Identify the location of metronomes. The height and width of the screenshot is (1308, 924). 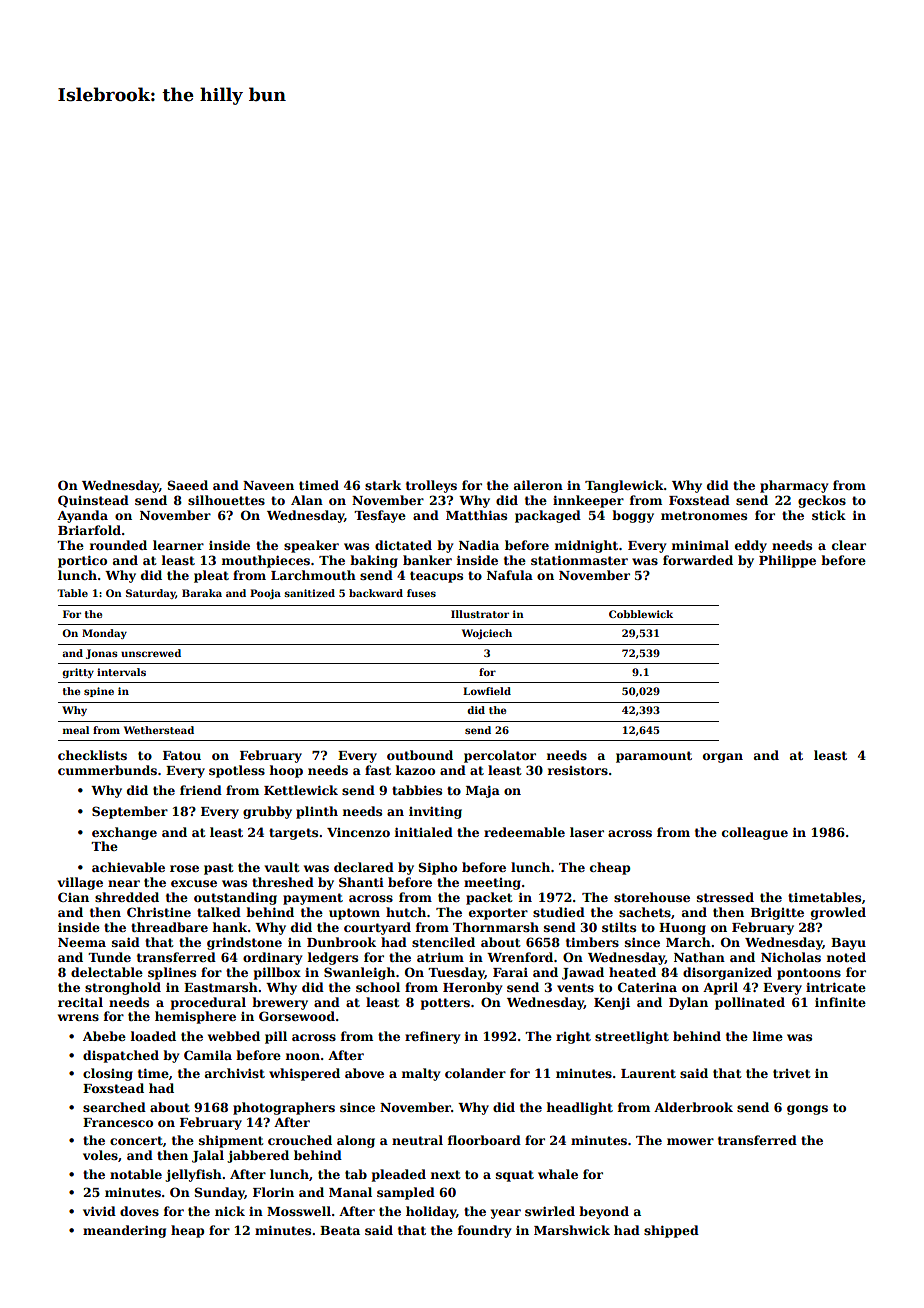
(704, 515).
